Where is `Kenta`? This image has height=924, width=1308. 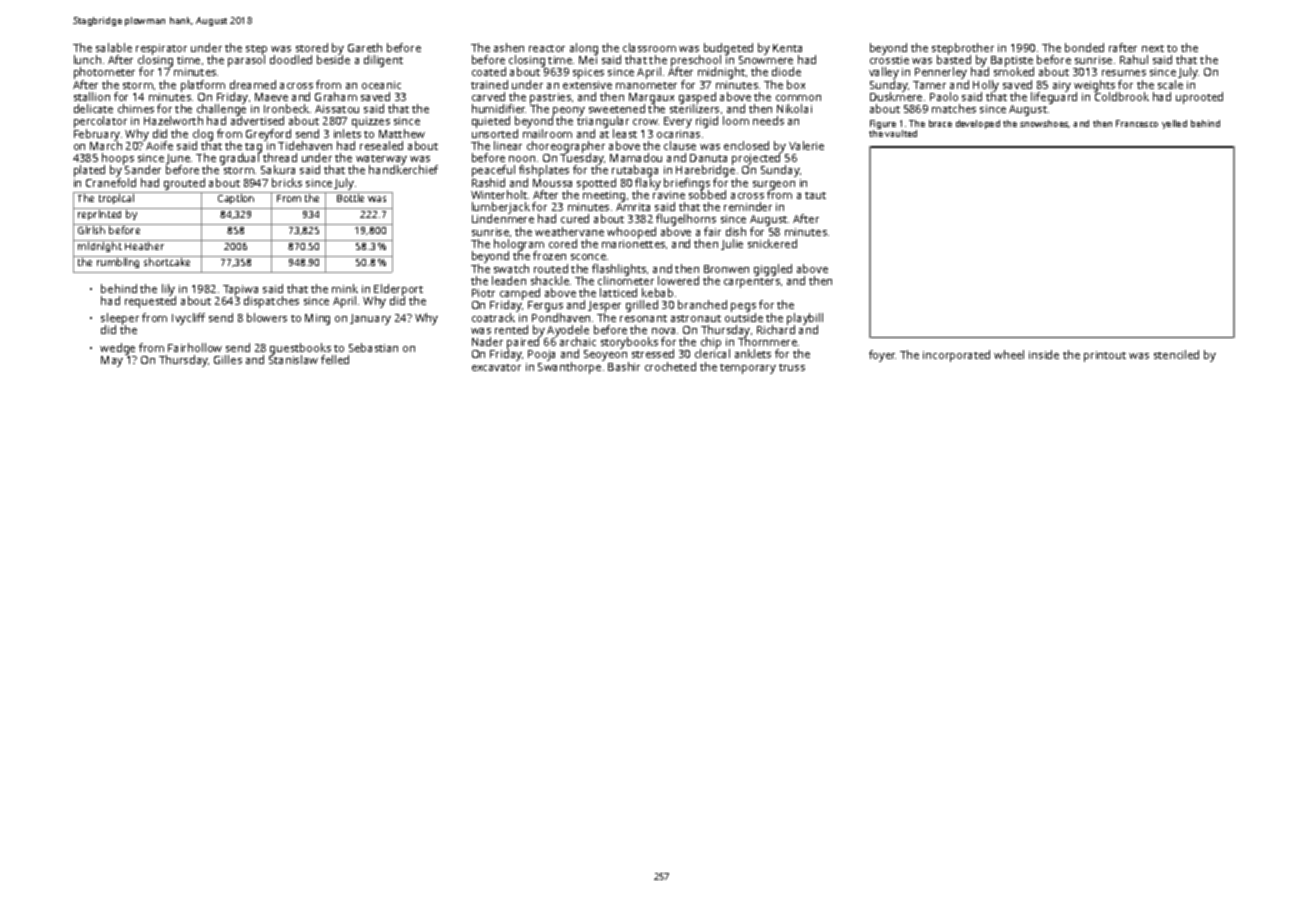 Kenta is located at coordinates (787, 48).
